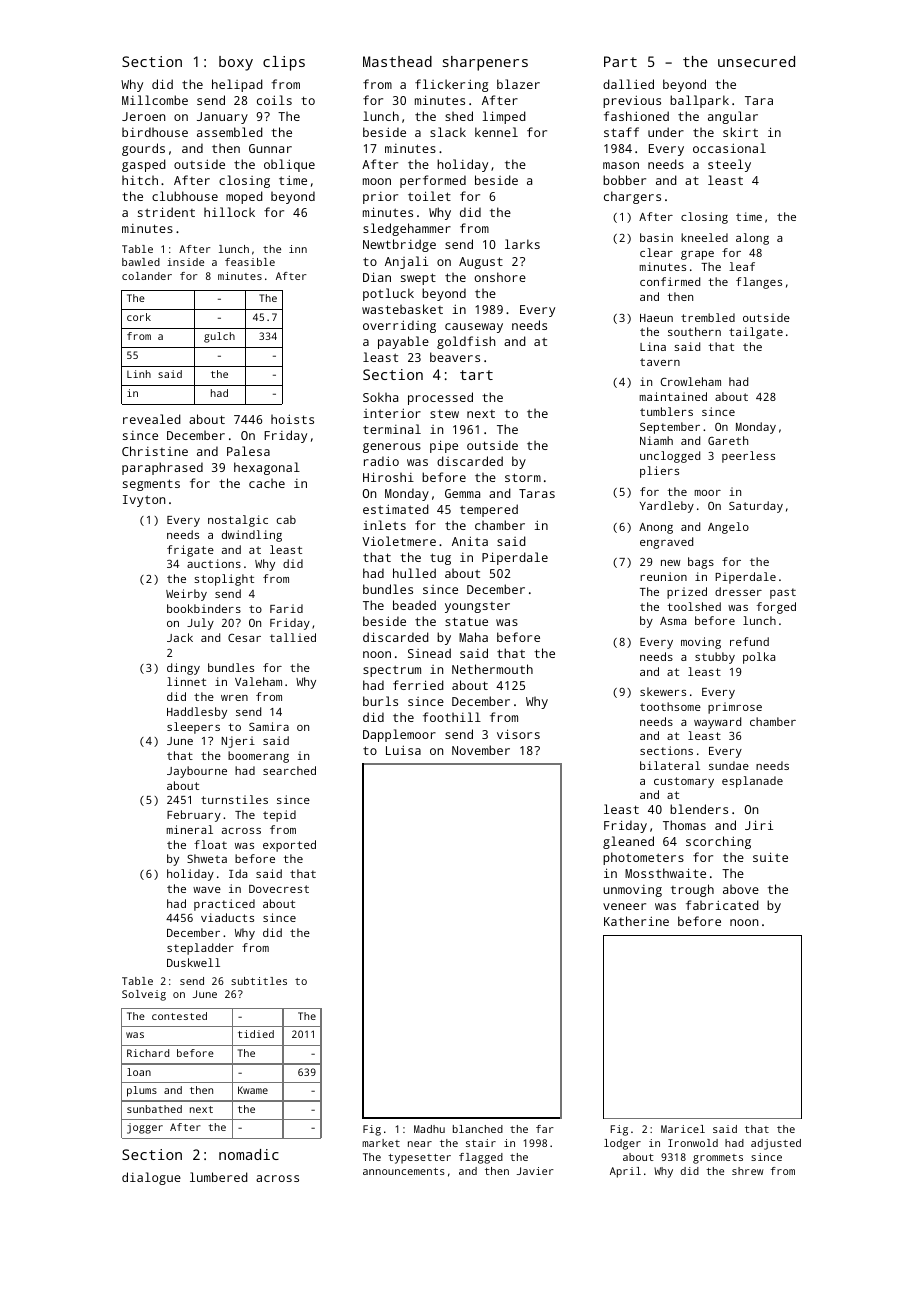 This screenshot has width=924, height=1308. What do you see at coordinates (636, 921) in the screenshot?
I see `Katherine` at bounding box center [636, 921].
